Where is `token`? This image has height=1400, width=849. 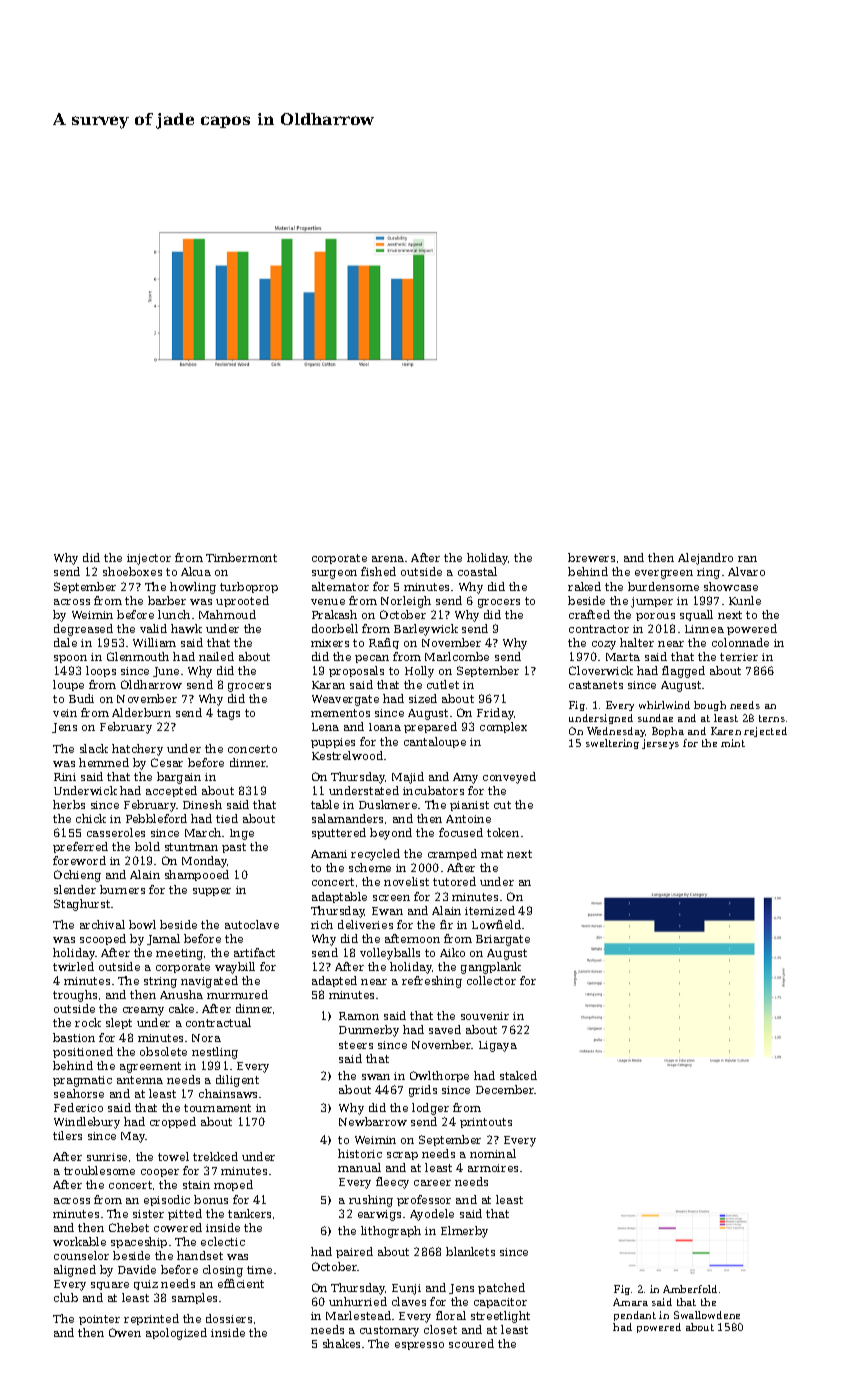 token is located at coordinates (503, 832).
